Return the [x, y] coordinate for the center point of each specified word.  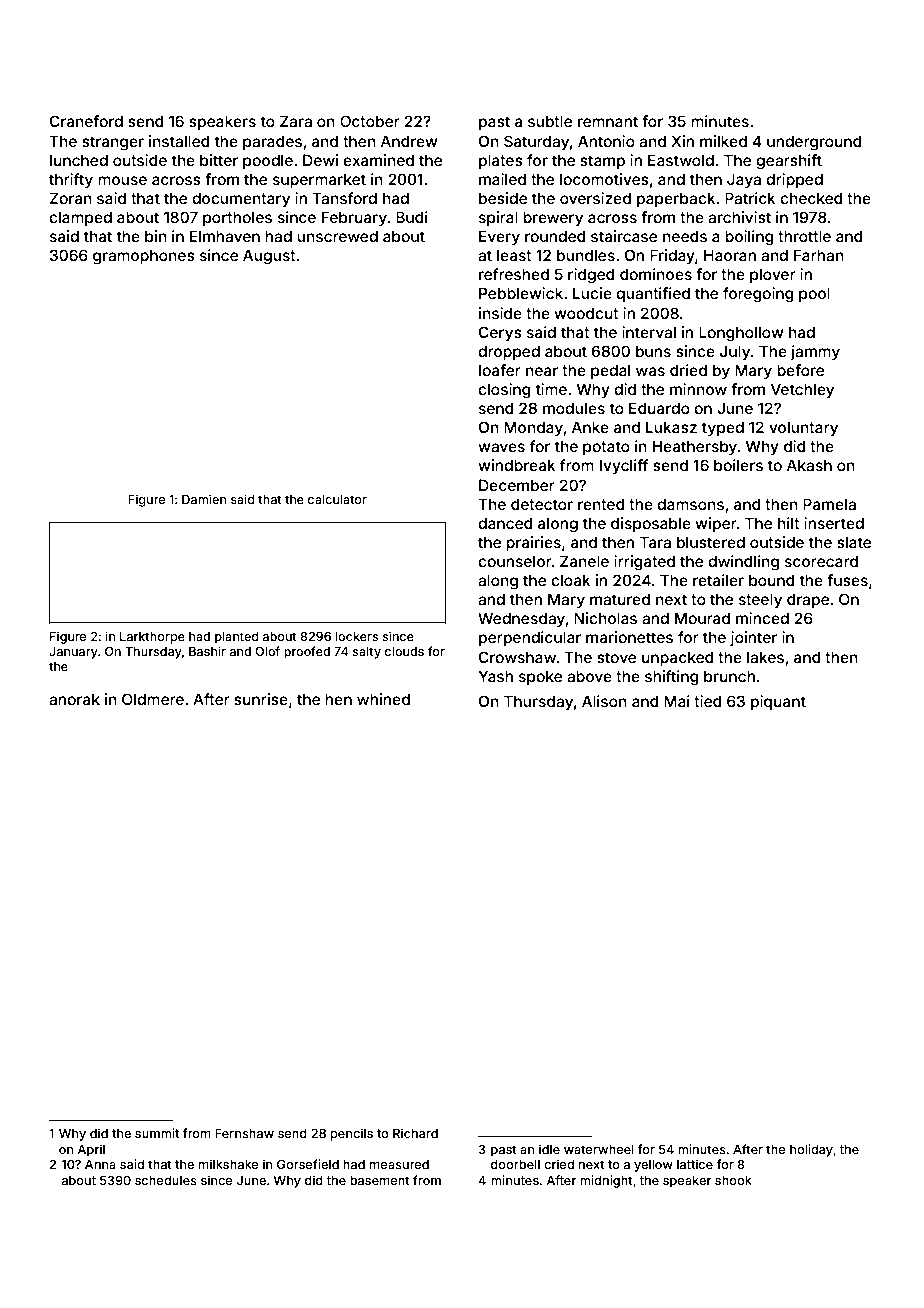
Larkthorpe [152, 638]
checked [811, 198]
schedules [166, 1180]
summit [157, 1133]
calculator [337, 499]
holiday [811, 1150]
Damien [204, 499]
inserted [834, 523]
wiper [716, 524]
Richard [415, 1133]
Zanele [584, 561]
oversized [595, 198]
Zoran [71, 198]
